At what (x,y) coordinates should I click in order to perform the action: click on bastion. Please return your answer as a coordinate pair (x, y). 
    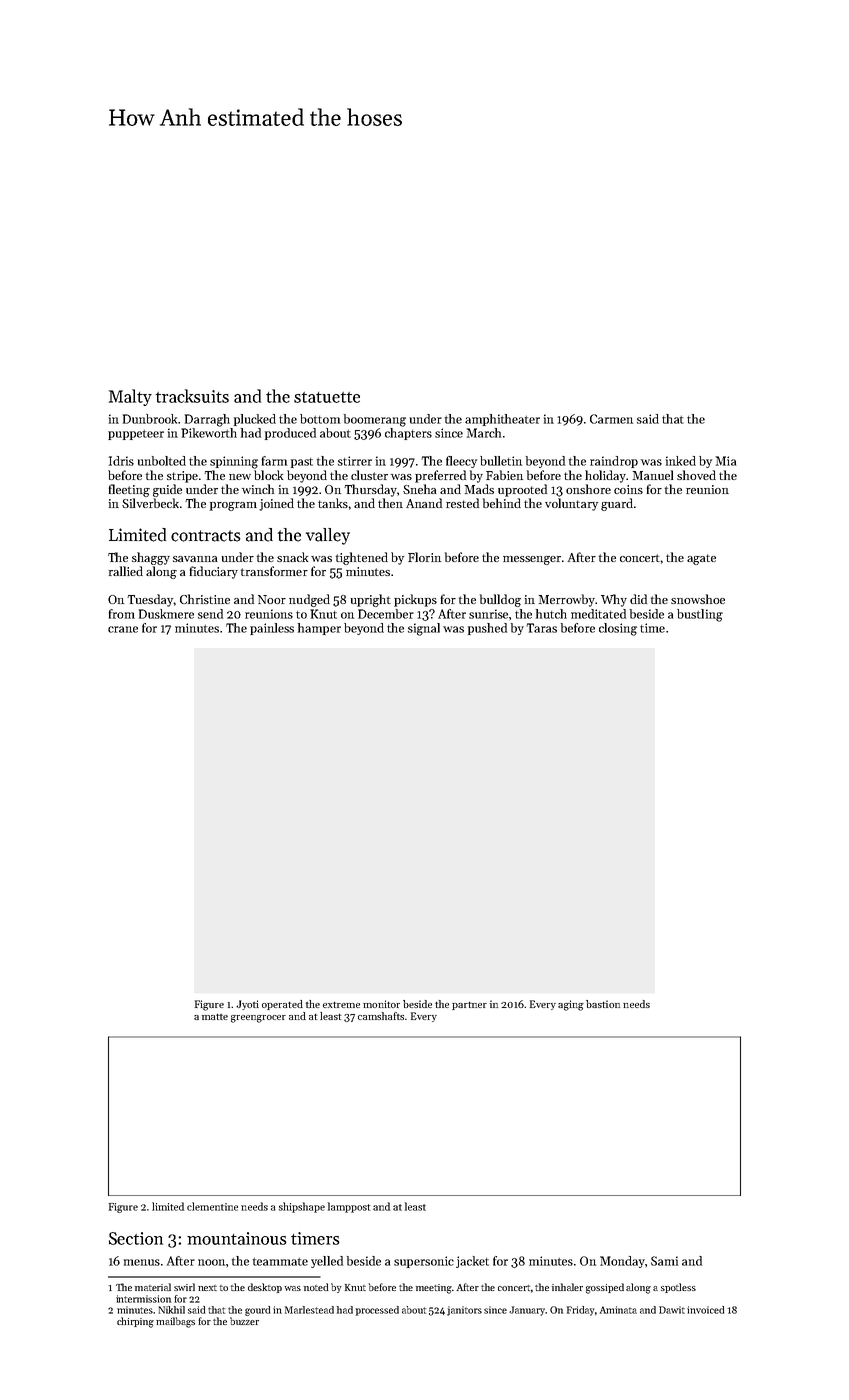
    Looking at the image, I should click on (603, 1004).
